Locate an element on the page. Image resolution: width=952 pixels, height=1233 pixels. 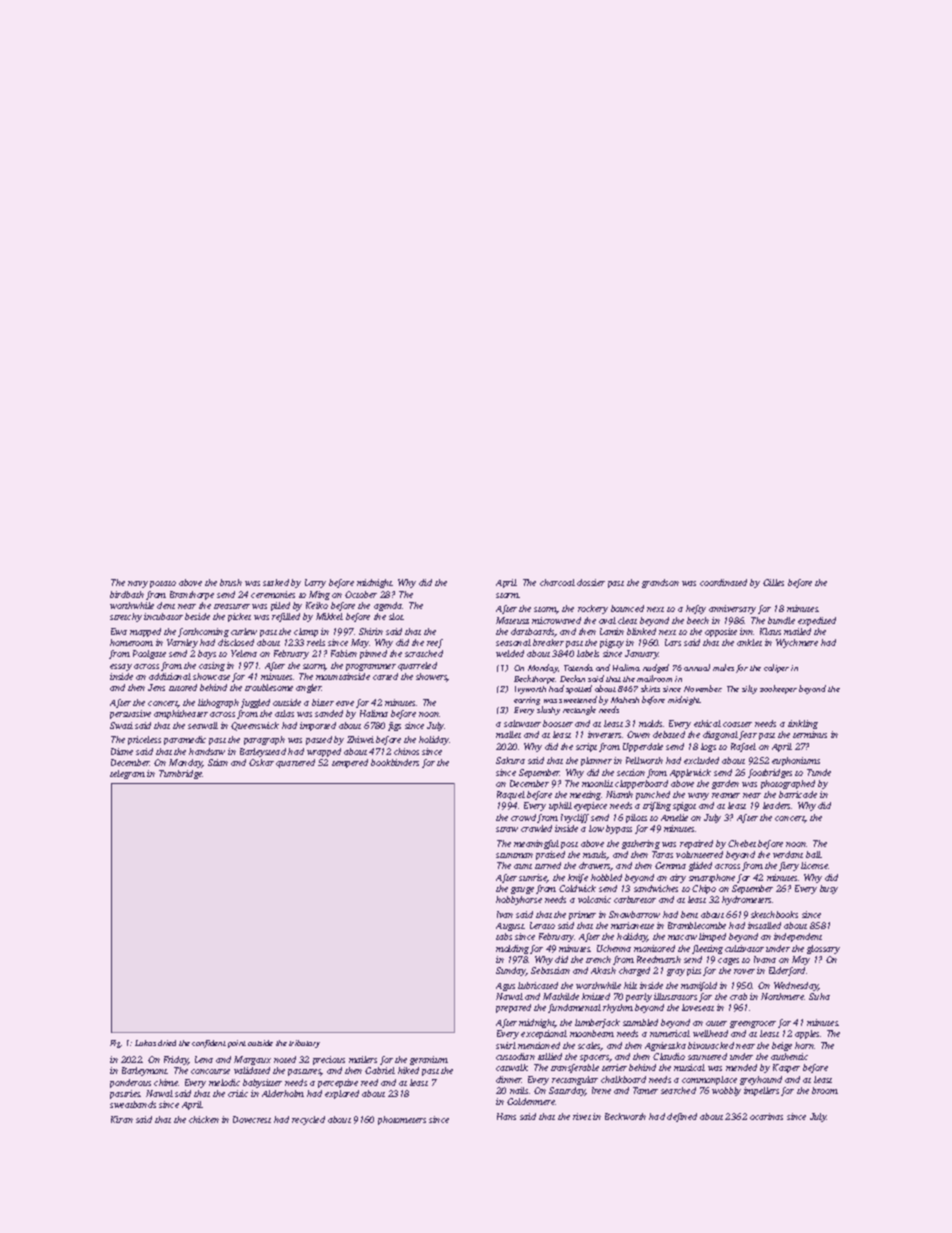
Keiko is located at coordinates (317, 605).
